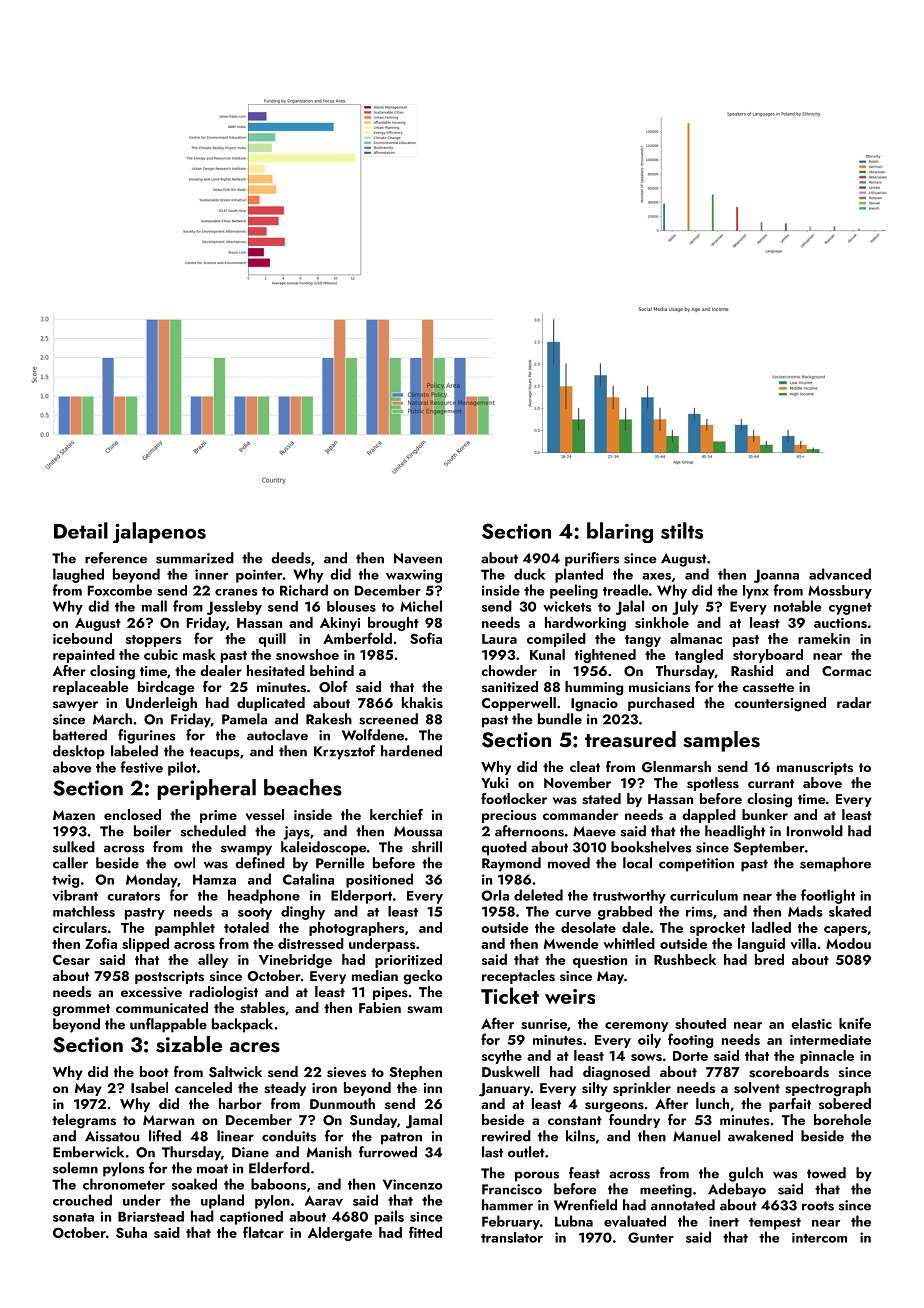 The image size is (924, 1308). I want to click on Modou, so click(848, 943).
